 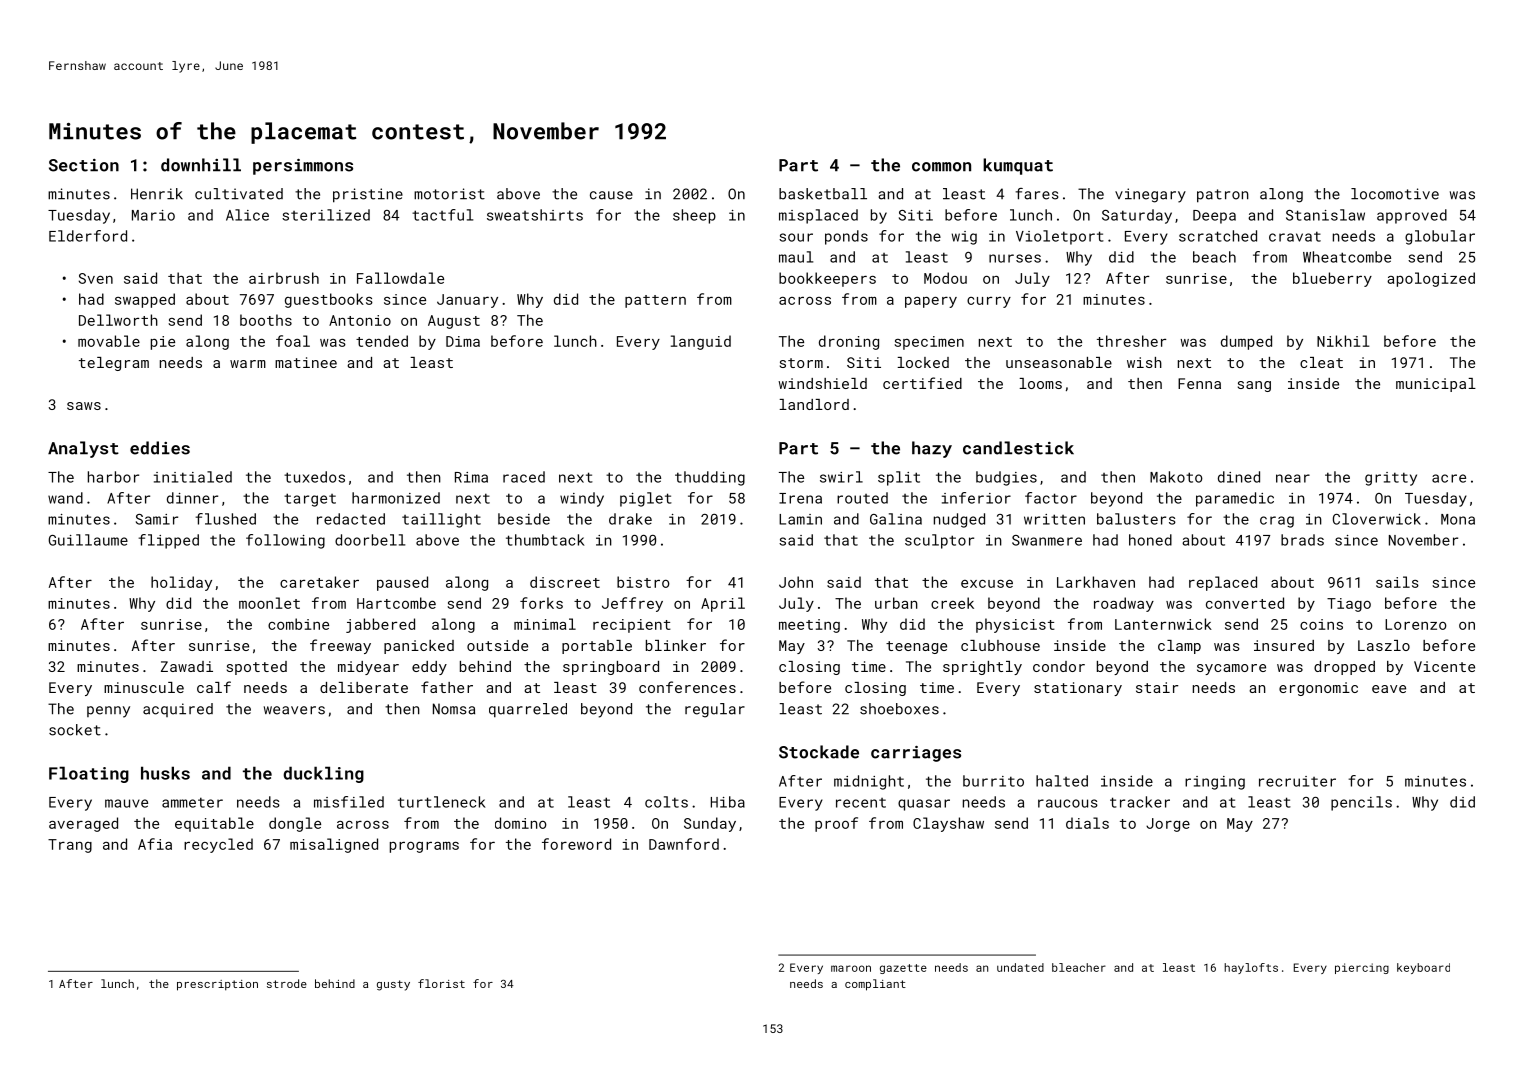 What do you see at coordinates (932, 449) in the screenshot?
I see `hazy` at bounding box center [932, 449].
